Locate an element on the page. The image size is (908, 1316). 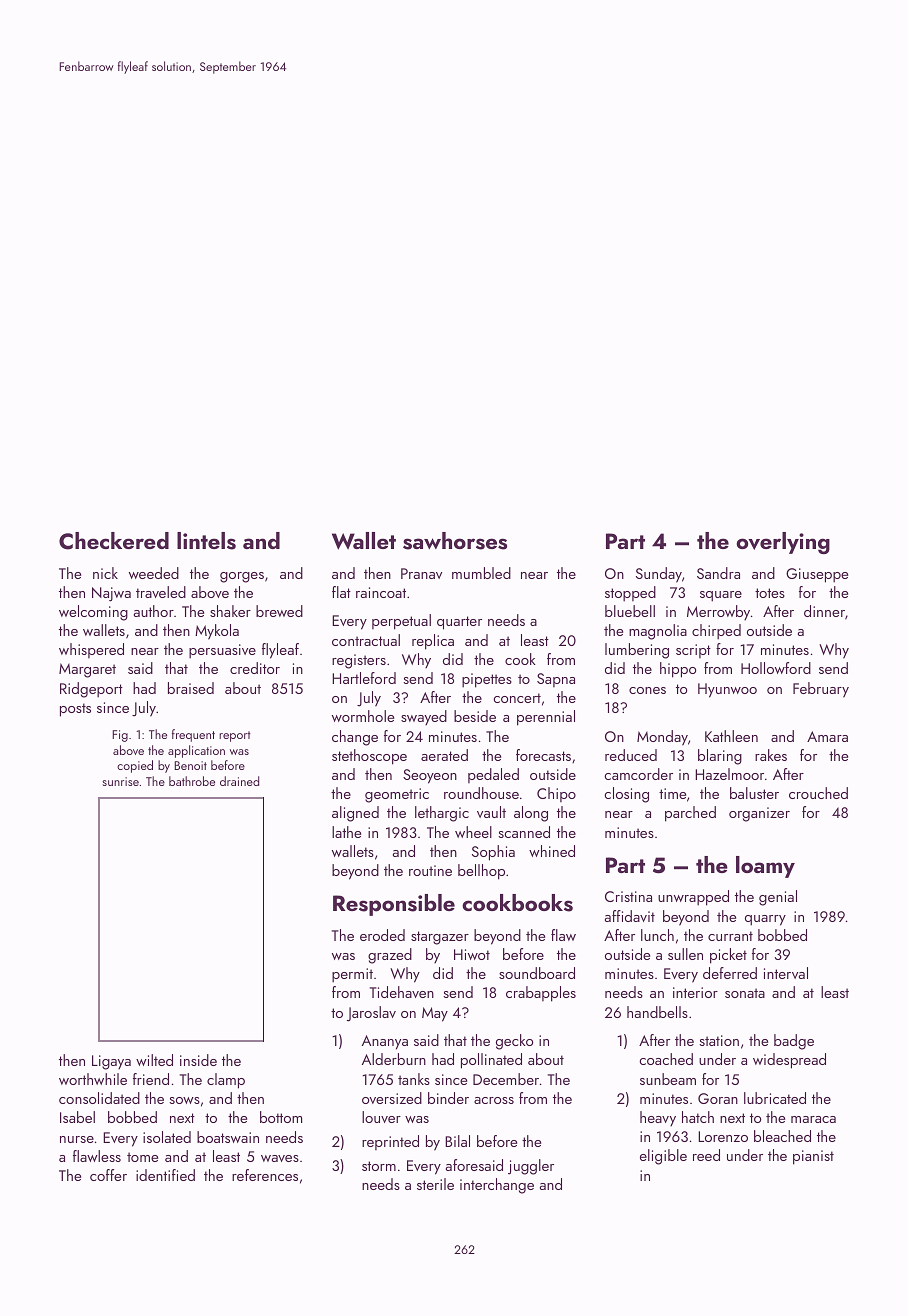
stargazer is located at coordinates (440, 938).
